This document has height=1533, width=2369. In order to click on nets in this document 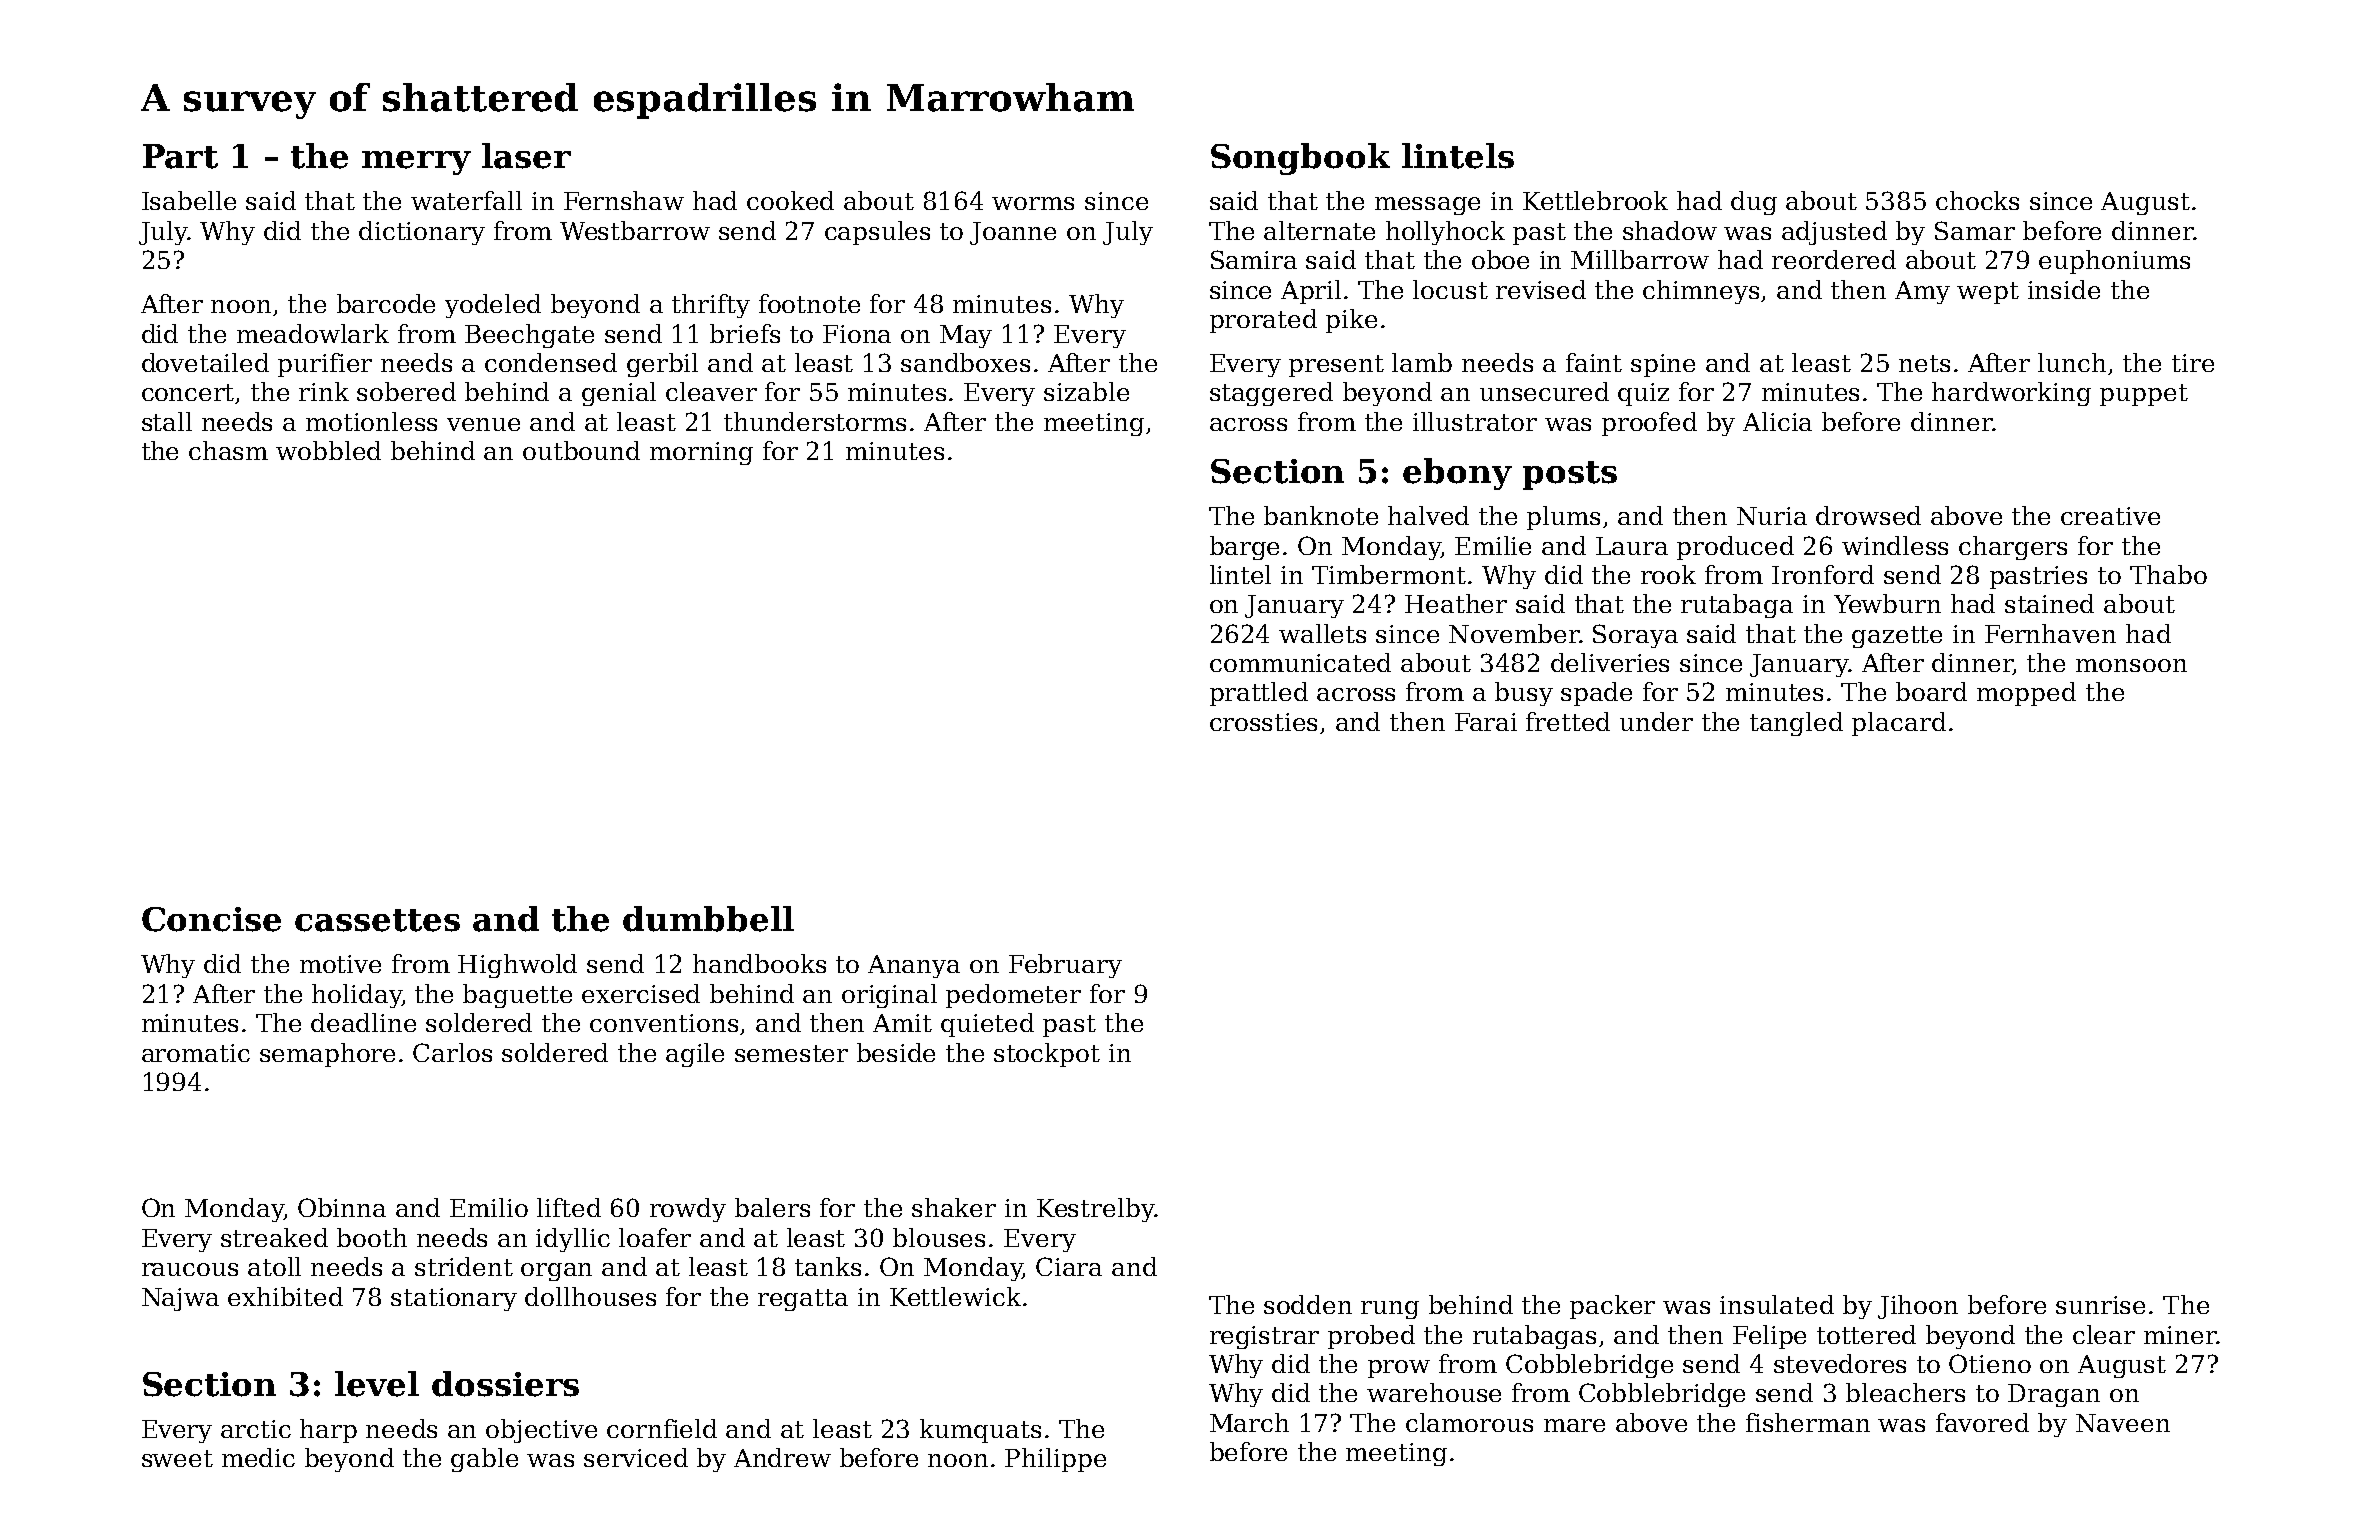, I will do `click(1924, 363)`.
